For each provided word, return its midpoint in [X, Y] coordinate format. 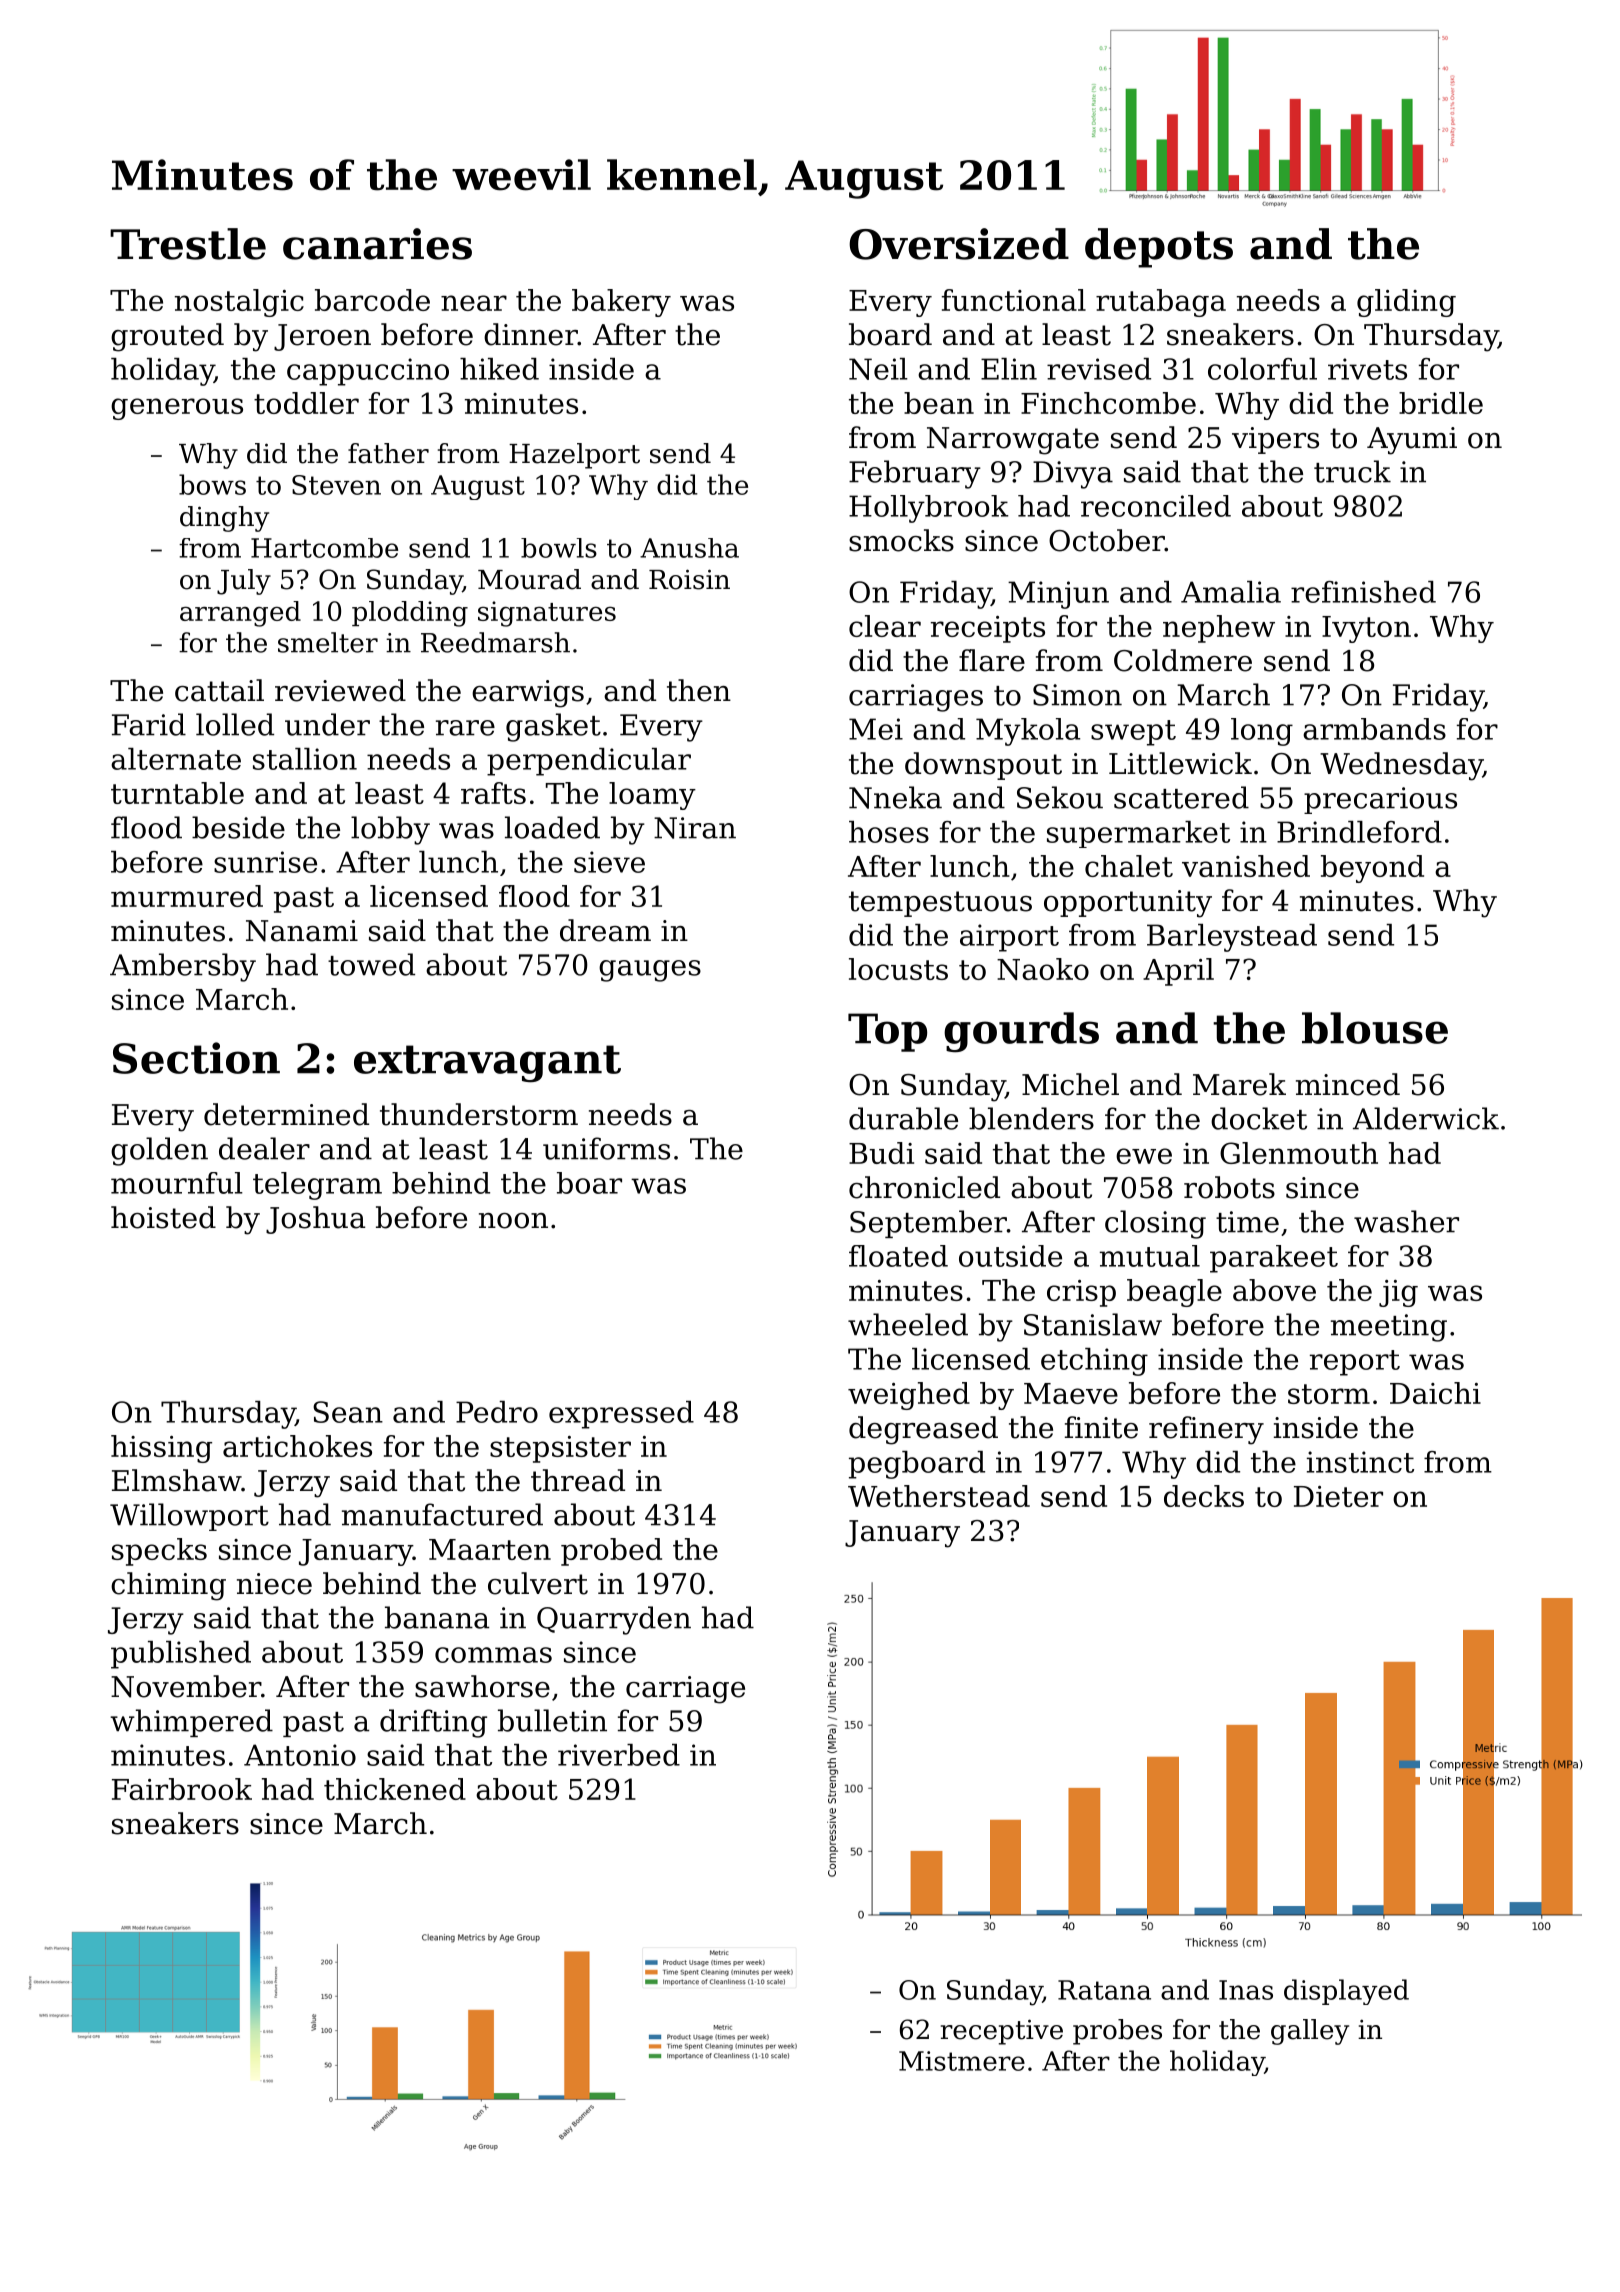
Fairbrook [182, 1789]
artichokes [297, 1446]
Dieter [1338, 1496]
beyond [1372, 869]
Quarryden [614, 1620]
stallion [305, 759]
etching [1094, 1362]
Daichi [1435, 1393]
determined [286, 1114]
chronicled [924, 1187]
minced [1348, 1084]
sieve [609, 862]
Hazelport [574, 456]
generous [177, 409]
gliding [1406, 303]
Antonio [300, 1755]
